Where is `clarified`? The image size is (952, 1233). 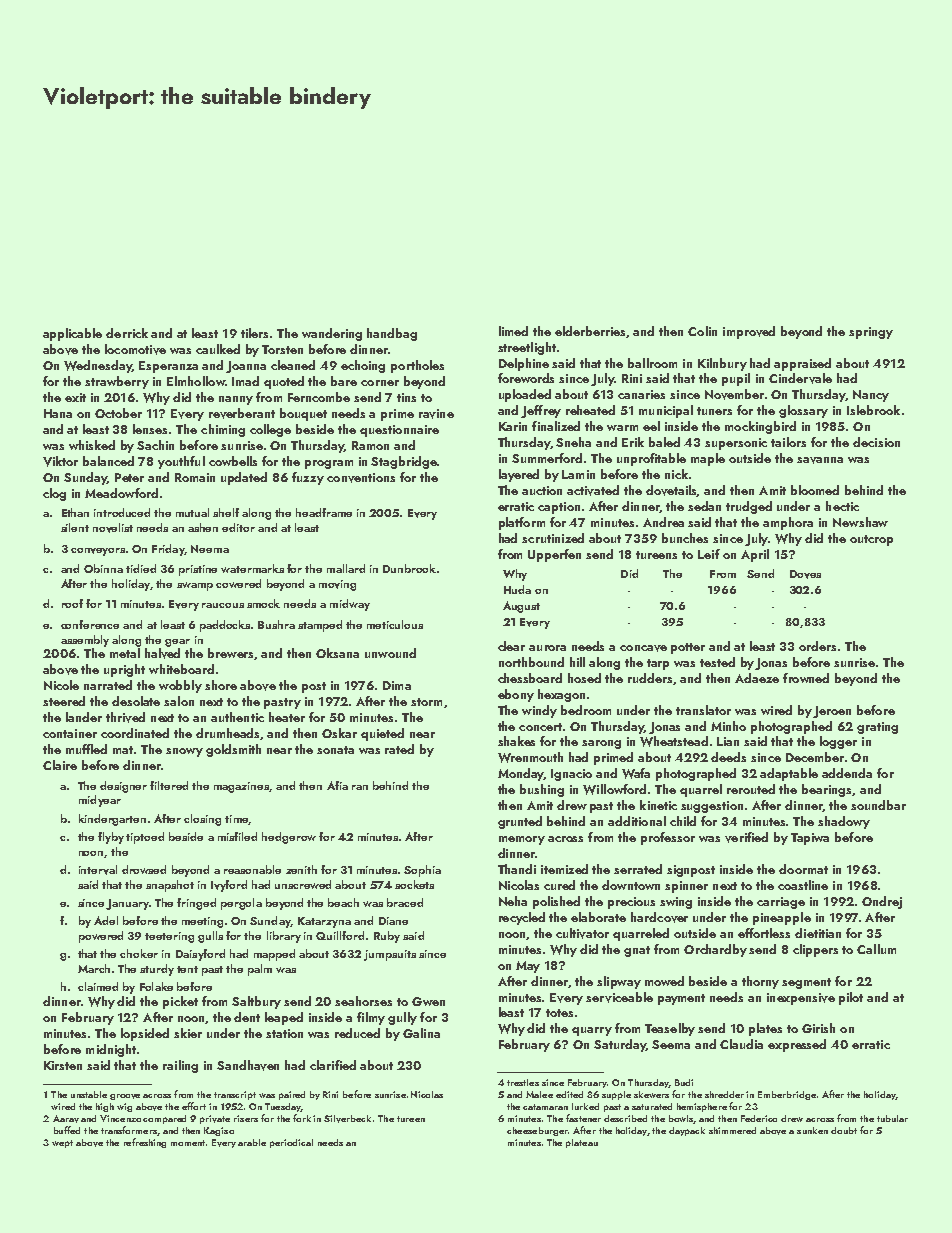
clarified is located at coordinates (333, 1065).
